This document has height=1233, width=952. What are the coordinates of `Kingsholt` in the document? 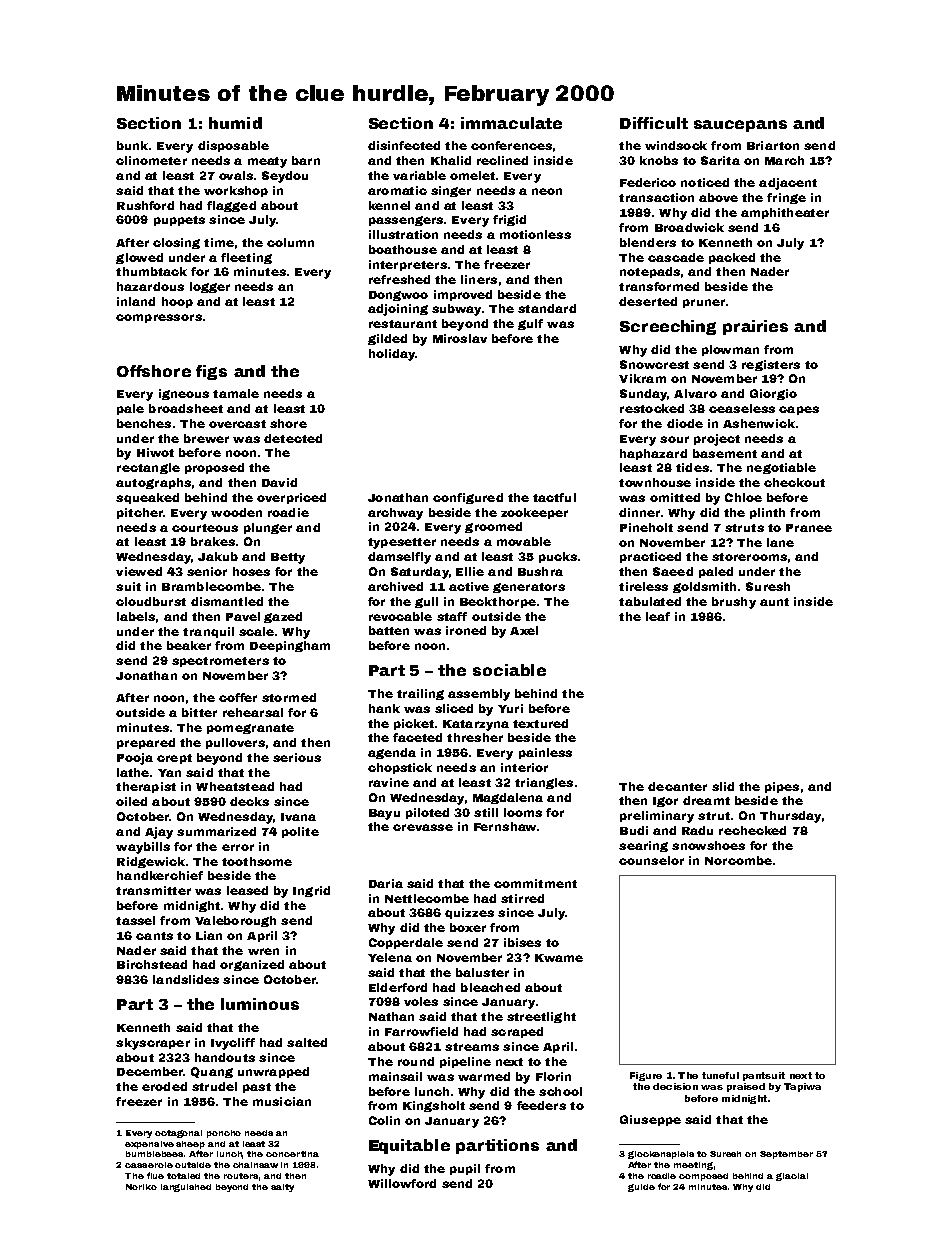 It's located at (434, 1106).
